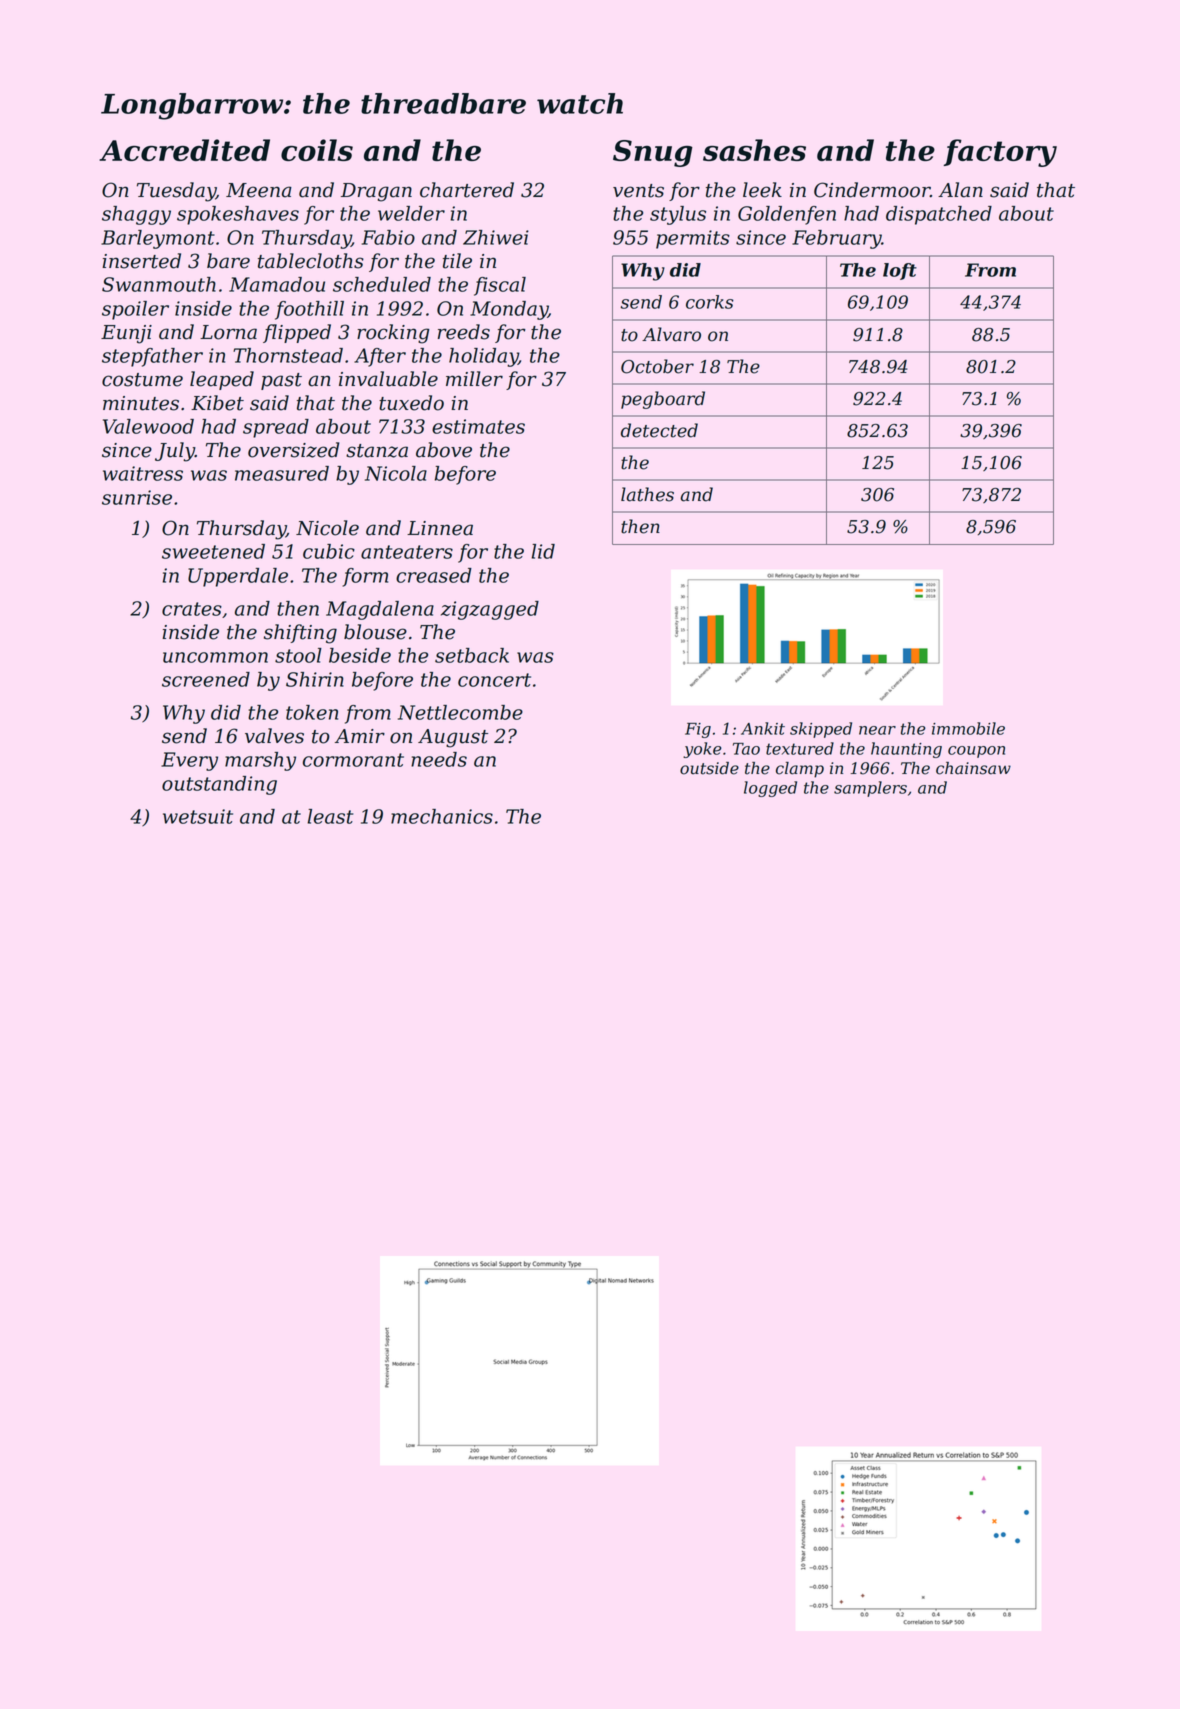 The image size is (1180, 1709). What do you see at coordinates (763, 728) in the page?
I see `Ankit` at bounding box center [763, 728].
